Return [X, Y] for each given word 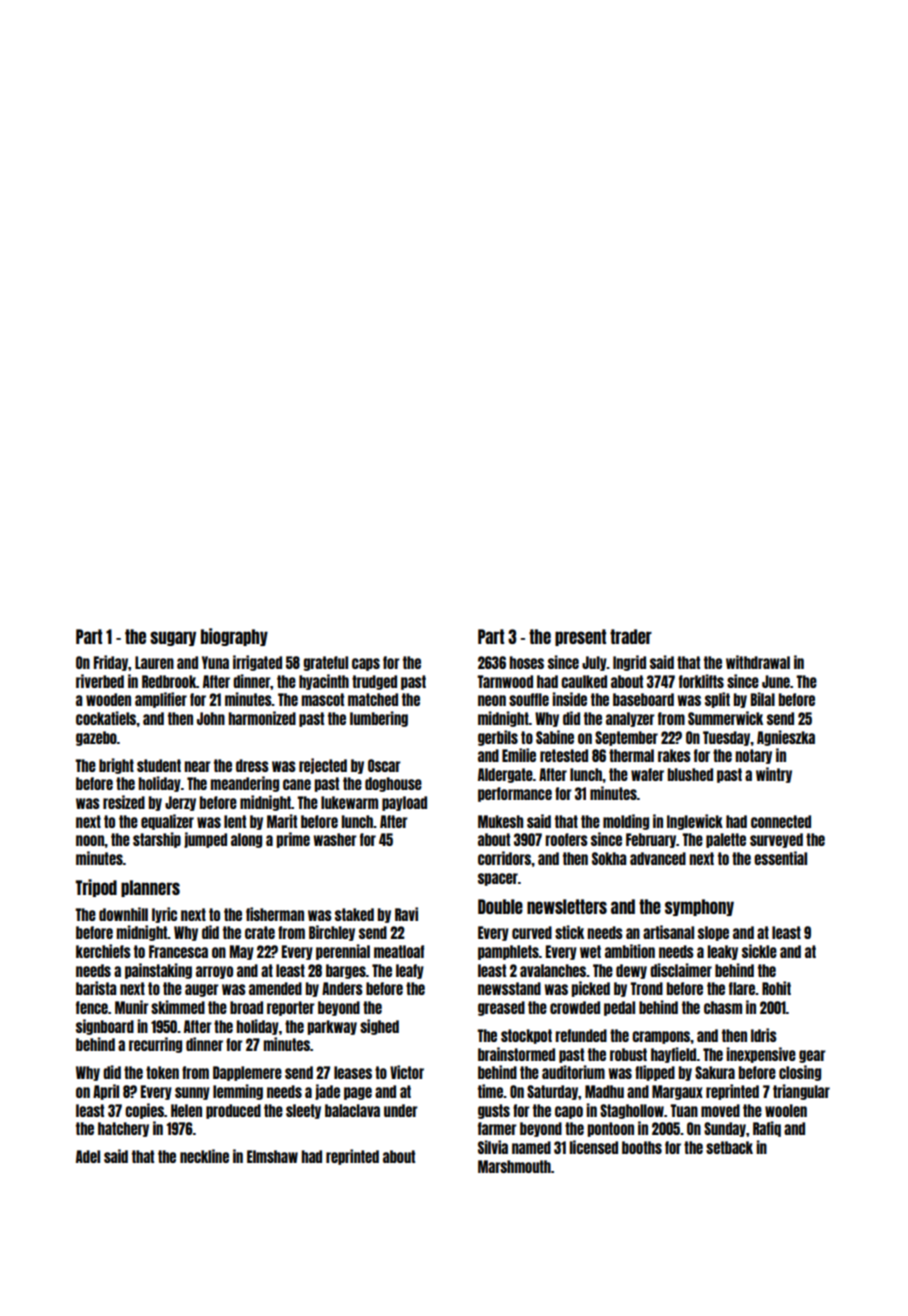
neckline [204, 1156]
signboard [105, 1027]
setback [729, 1147]
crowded [575, 1007]
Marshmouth [514, 1166]
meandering [244, 784]
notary [753, 756]
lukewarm [349, 802]
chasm [723, 1007]
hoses [526, 662]
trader [631, 636]
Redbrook [169, 681]
